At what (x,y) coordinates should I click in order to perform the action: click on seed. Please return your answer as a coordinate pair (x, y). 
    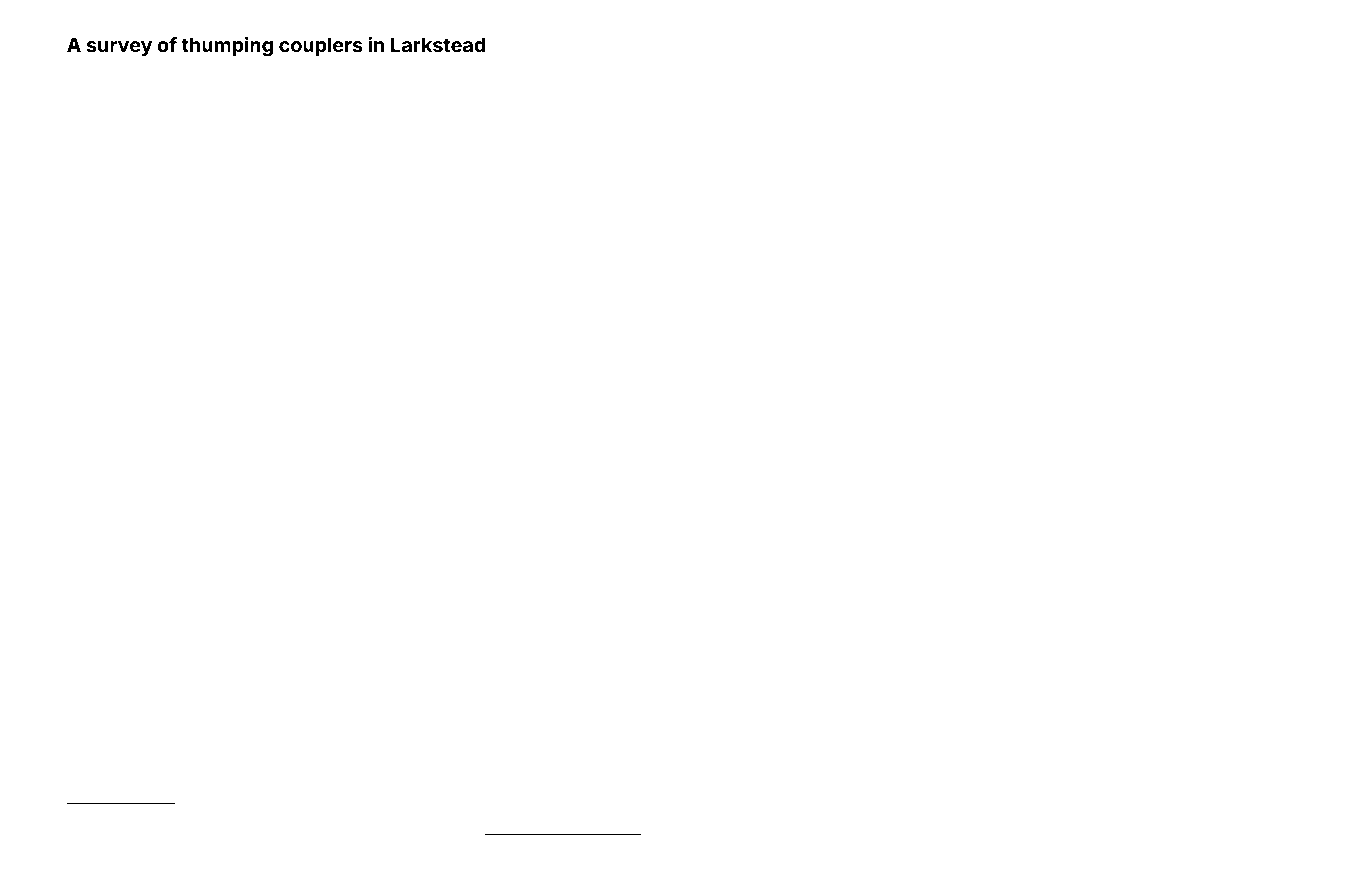
    Looking at the image, I should click on (935, 455).
